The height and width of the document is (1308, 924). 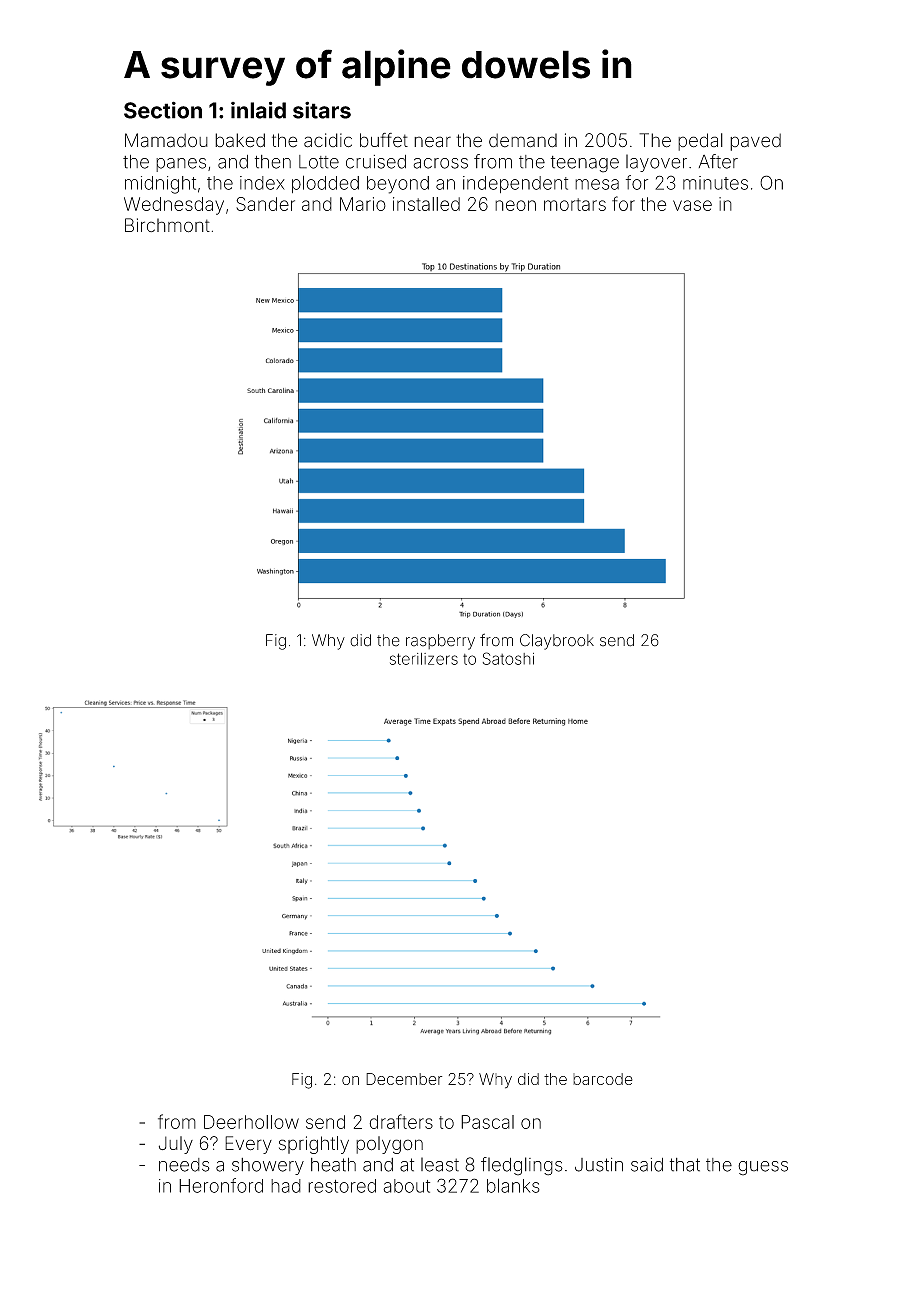 What do you see at coordinates (160, 185) in the document?
I see `midnight` at bounding box center [160, 185].
